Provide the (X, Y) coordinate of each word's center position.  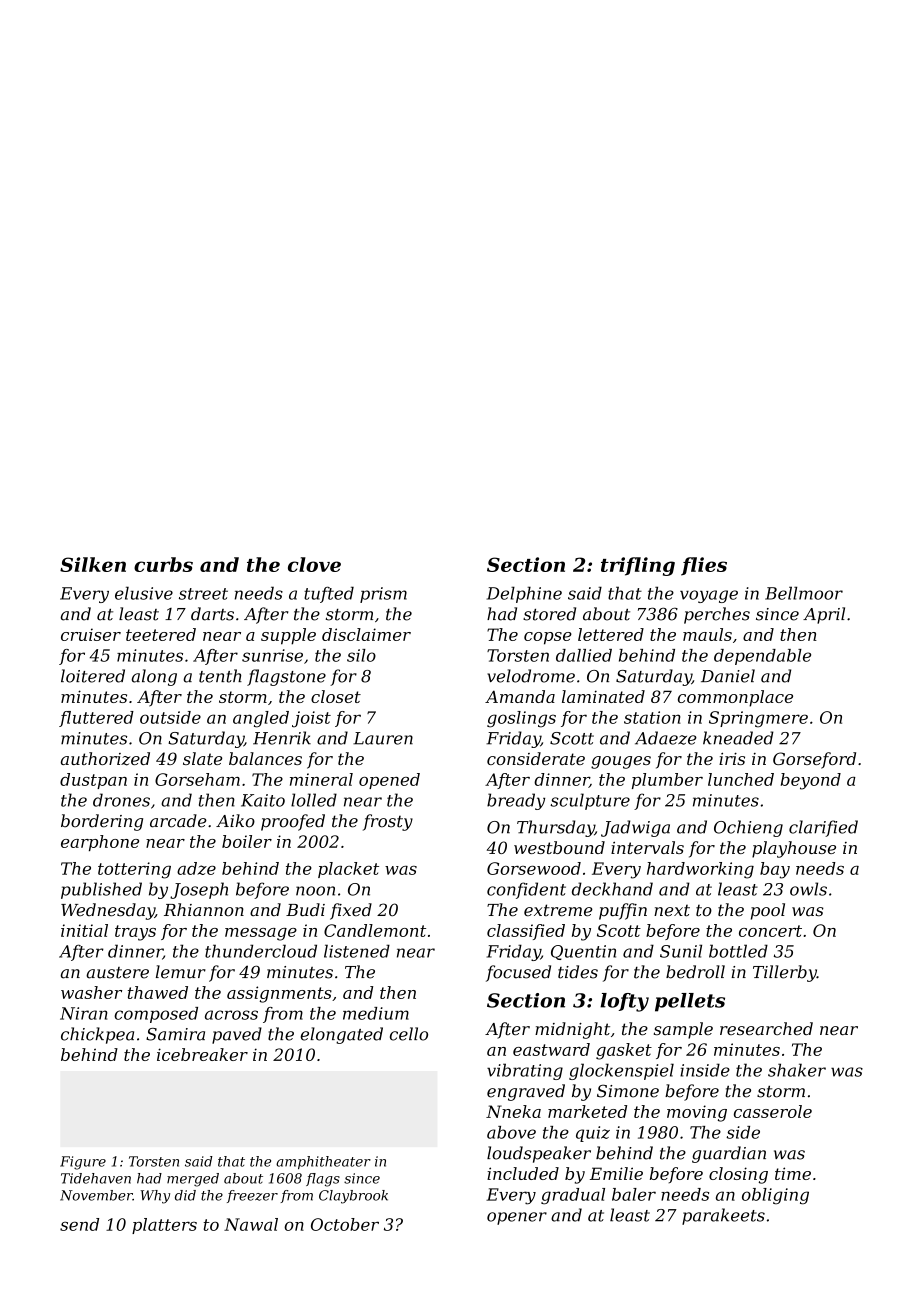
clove (314, 564)
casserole (773, 1111)
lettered (611, 634)
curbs (163, 564)
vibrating (525, 1071)
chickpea (97, 1035)
